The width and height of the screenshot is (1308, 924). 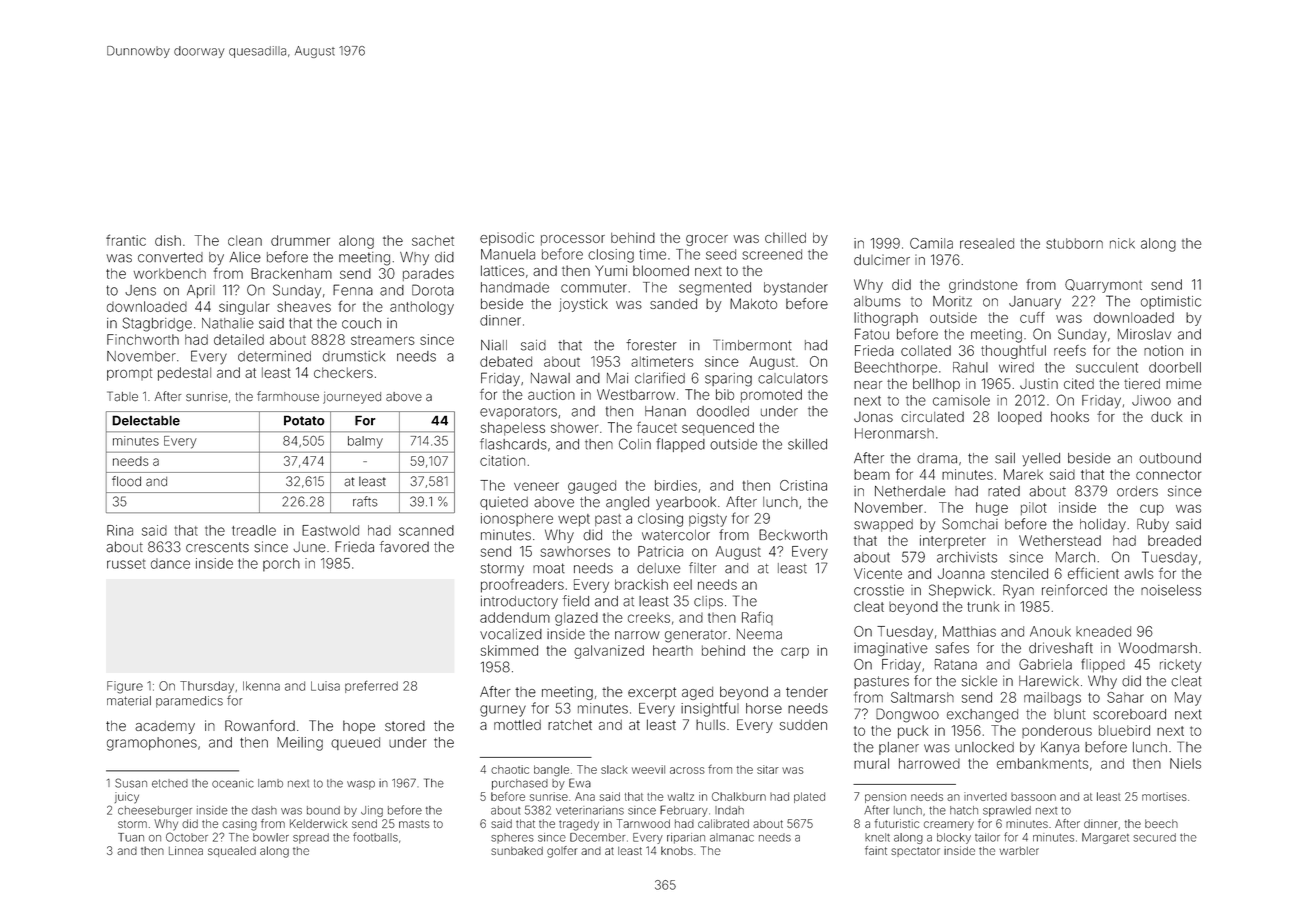 I want to click on interpreter, so click(x=953, y=542).
